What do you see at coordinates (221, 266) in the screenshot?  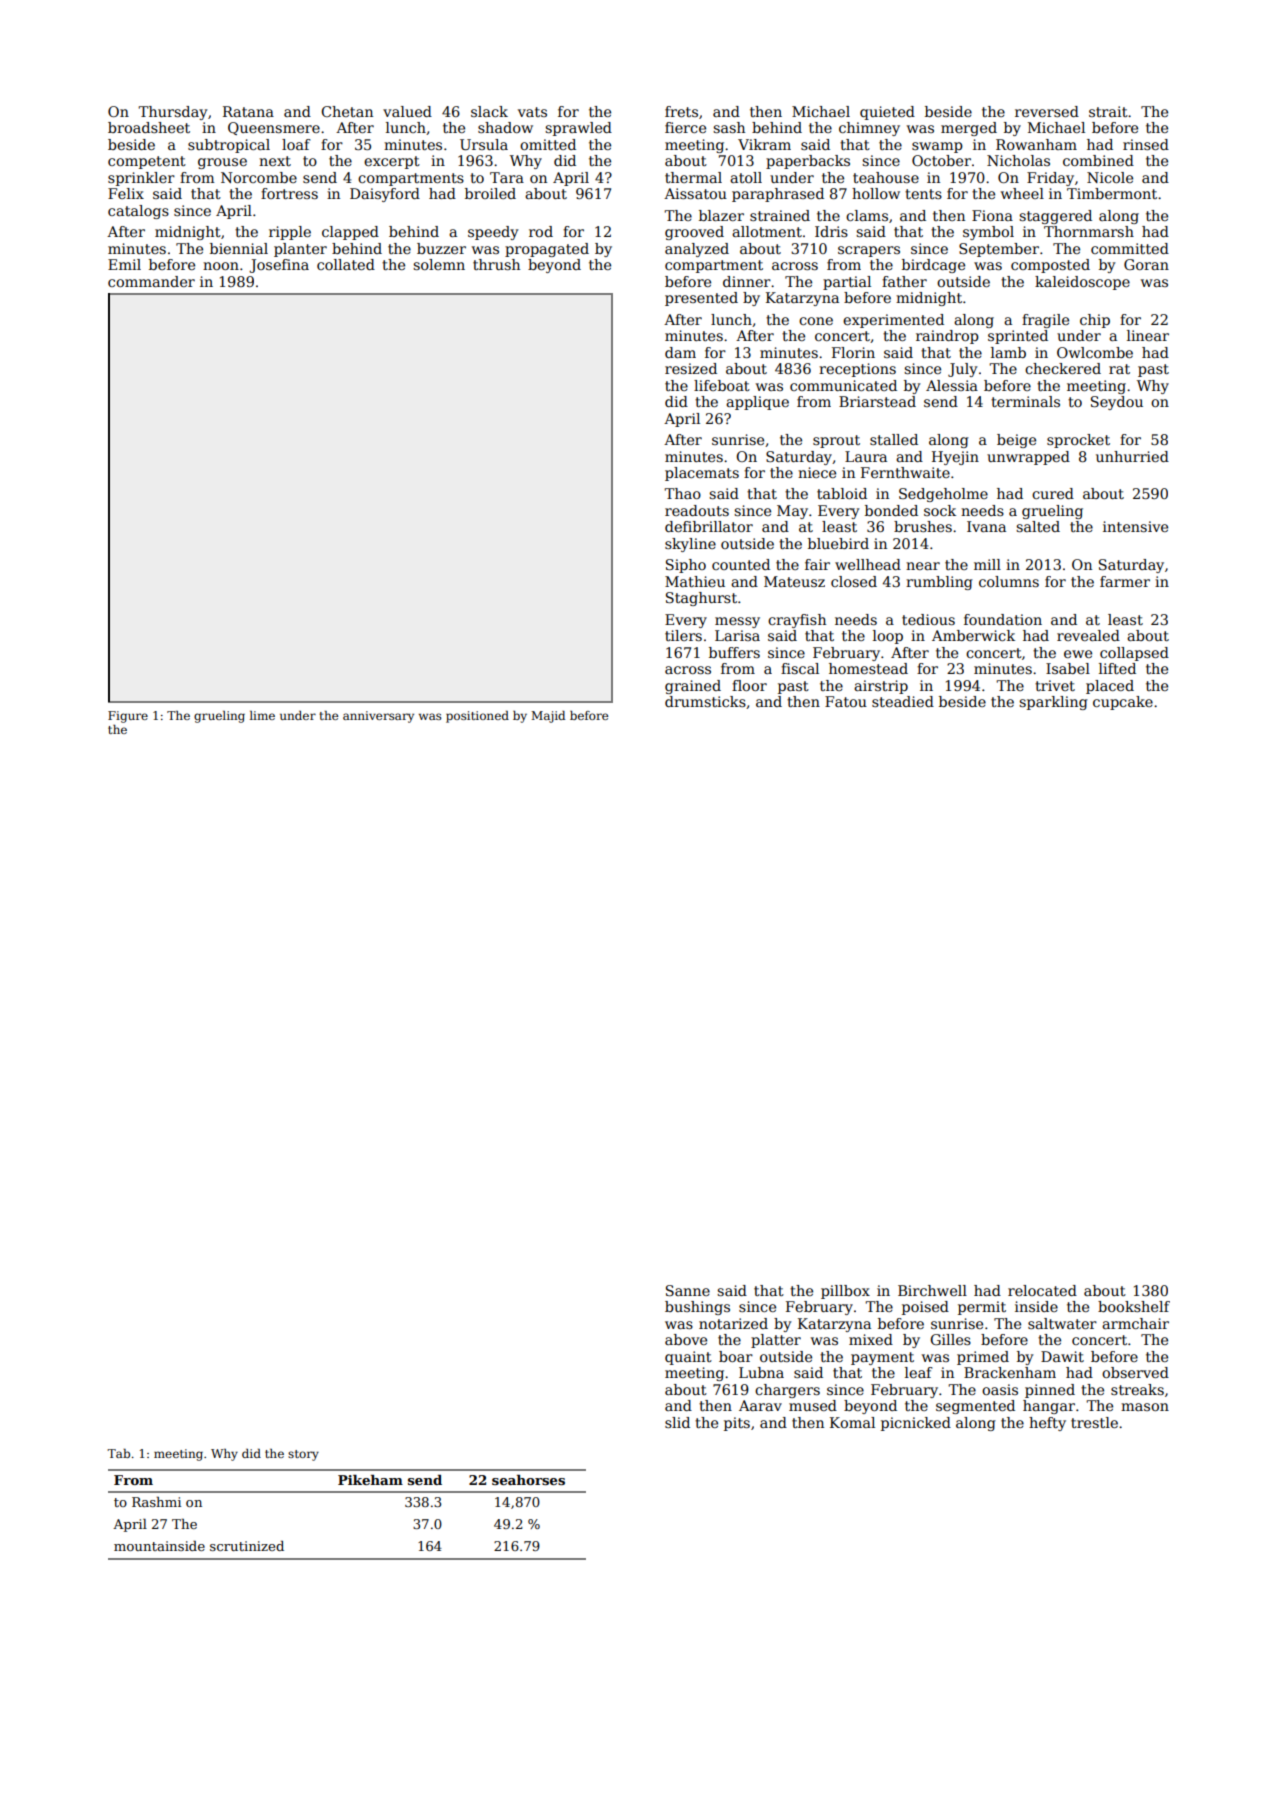 I see `noon` at bounding box center [221, 266].
